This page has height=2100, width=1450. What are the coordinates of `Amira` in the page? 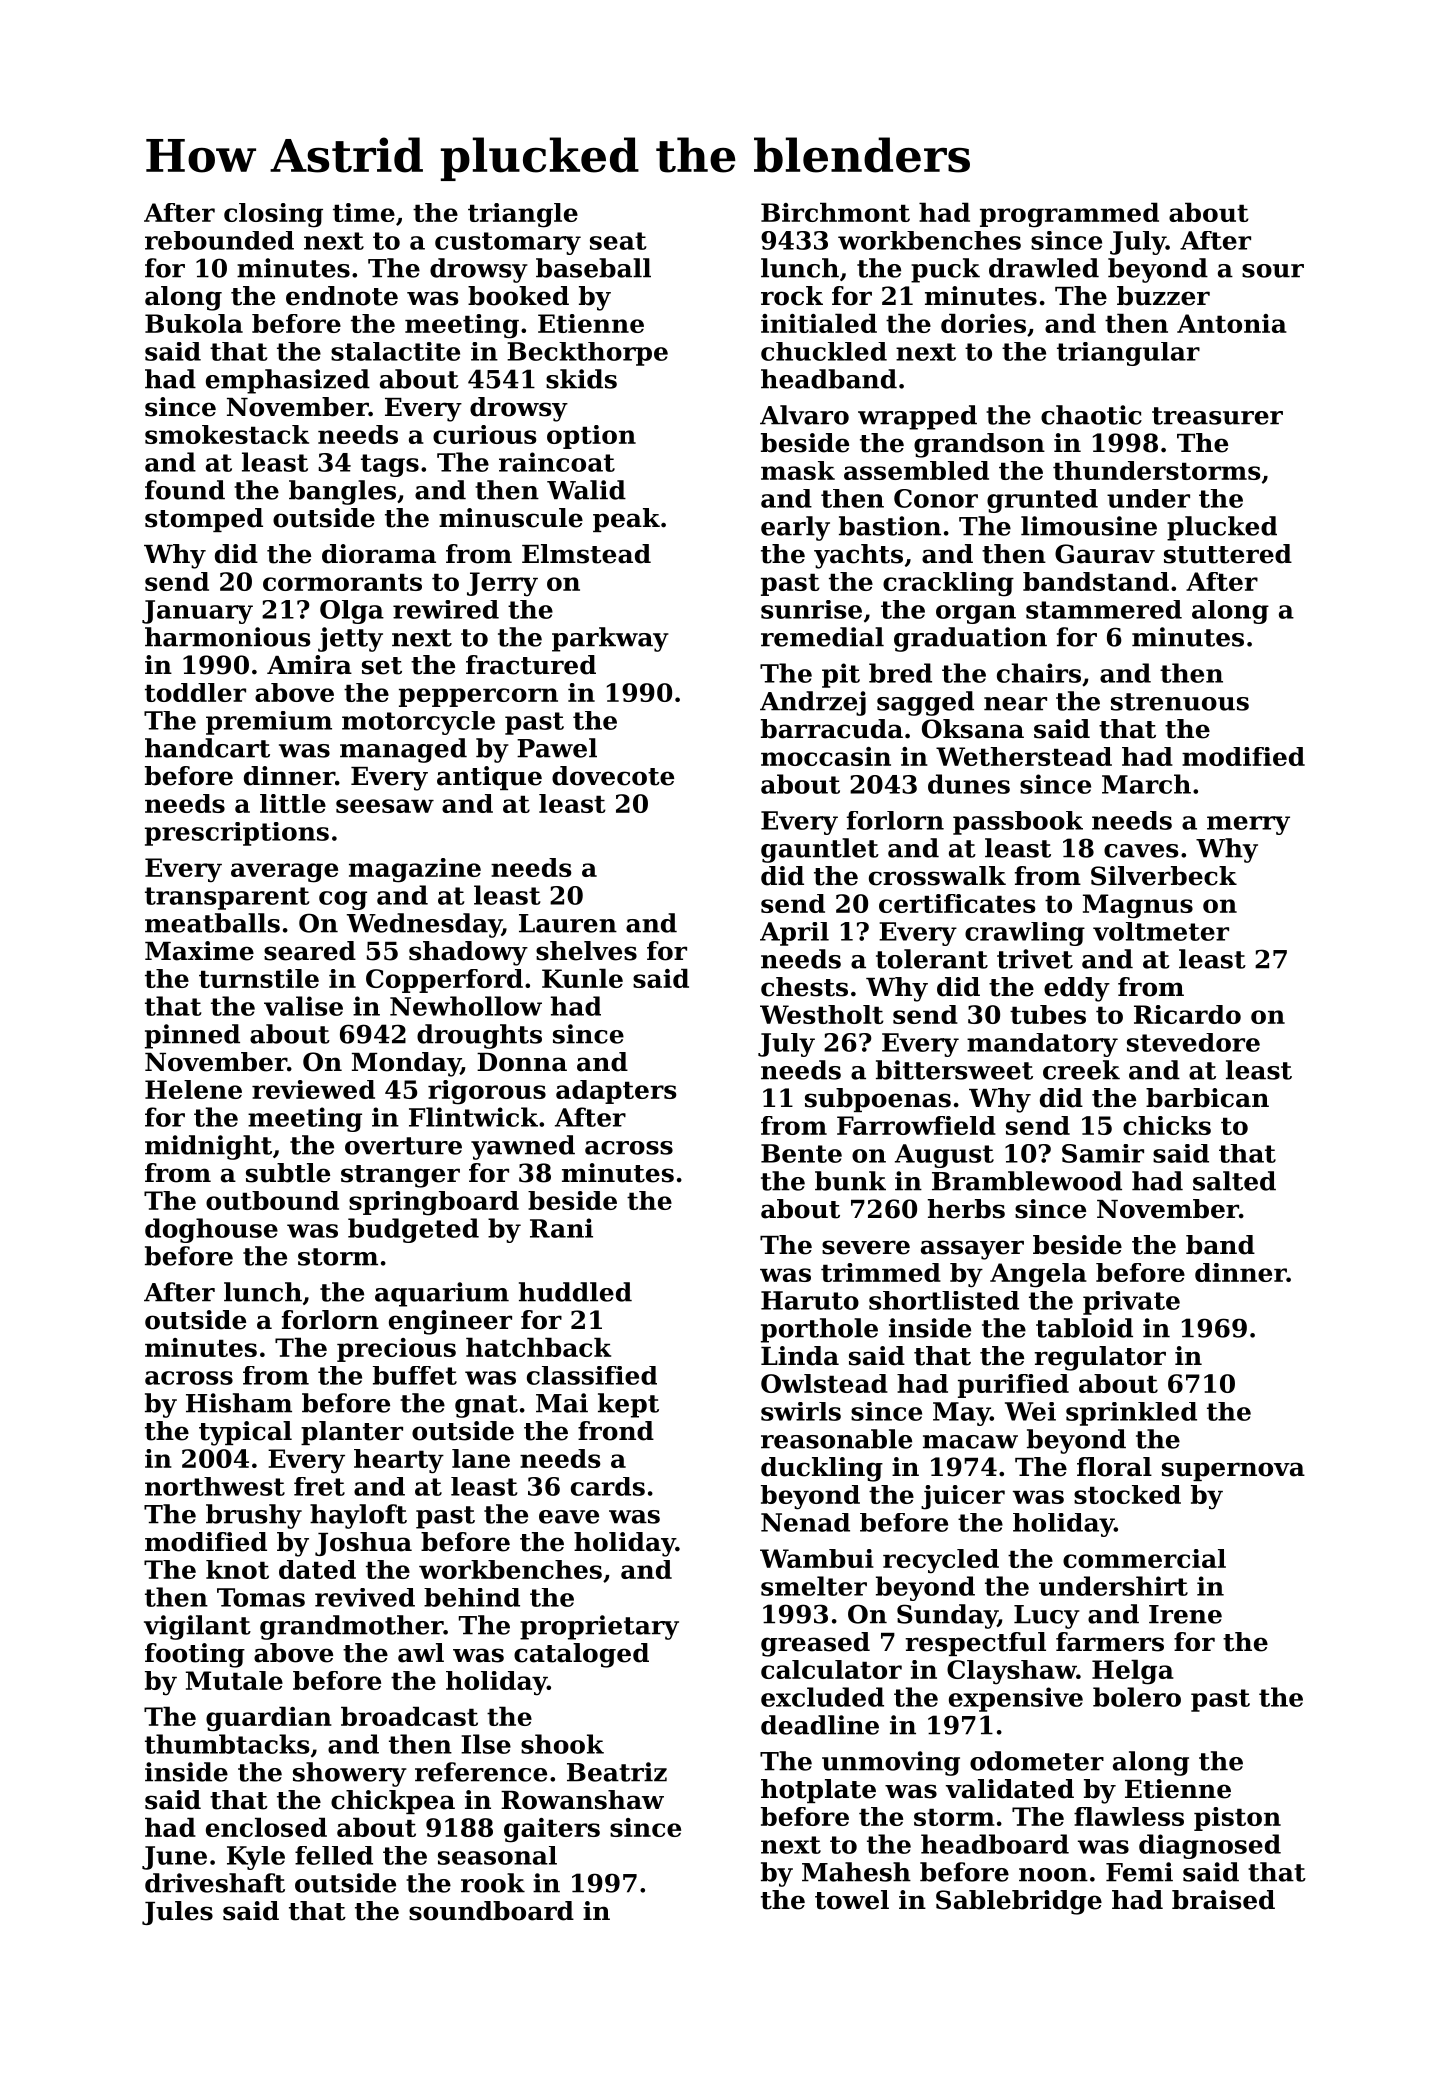 It's located at (309, 665).
